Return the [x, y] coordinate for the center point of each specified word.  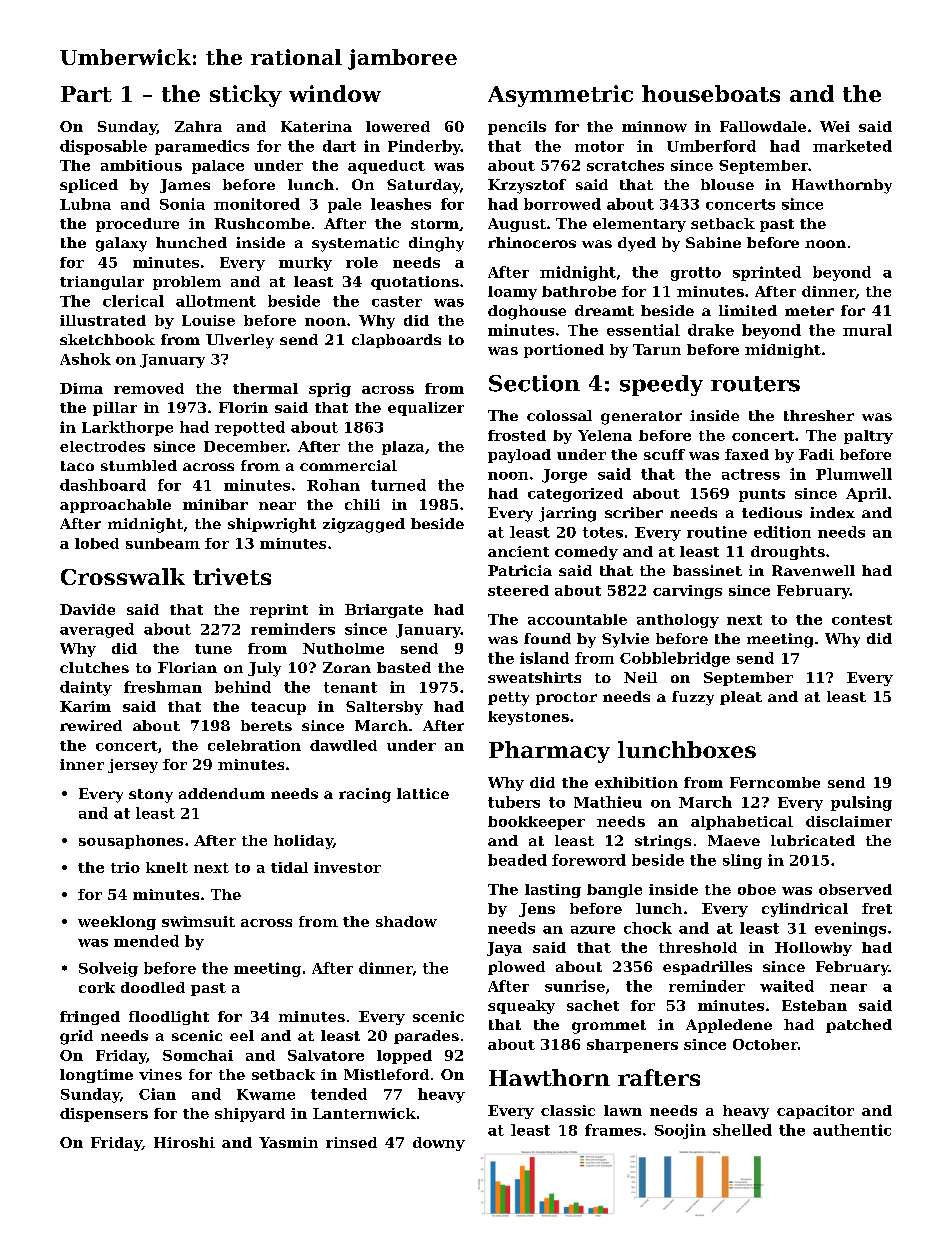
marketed [852, 146]
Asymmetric [560, 96]
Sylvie [625, 640]
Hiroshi [184, 1142]
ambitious [141, 165]
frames [613, 1130]
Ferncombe [775, 782]
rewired [91, 725]
